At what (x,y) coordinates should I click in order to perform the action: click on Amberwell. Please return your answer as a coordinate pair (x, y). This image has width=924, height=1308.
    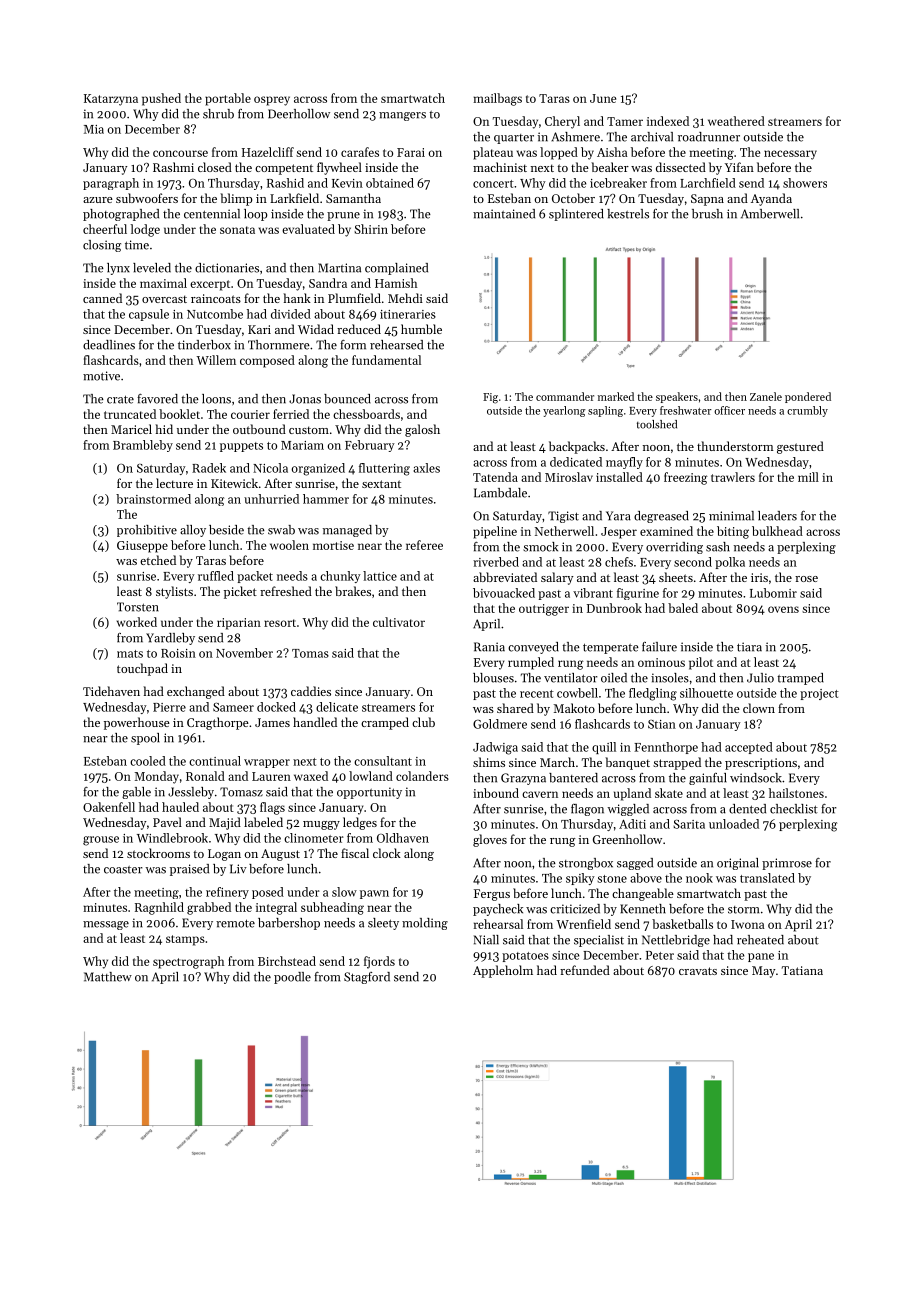
    Looking at the image, I should click on (770, 214).
